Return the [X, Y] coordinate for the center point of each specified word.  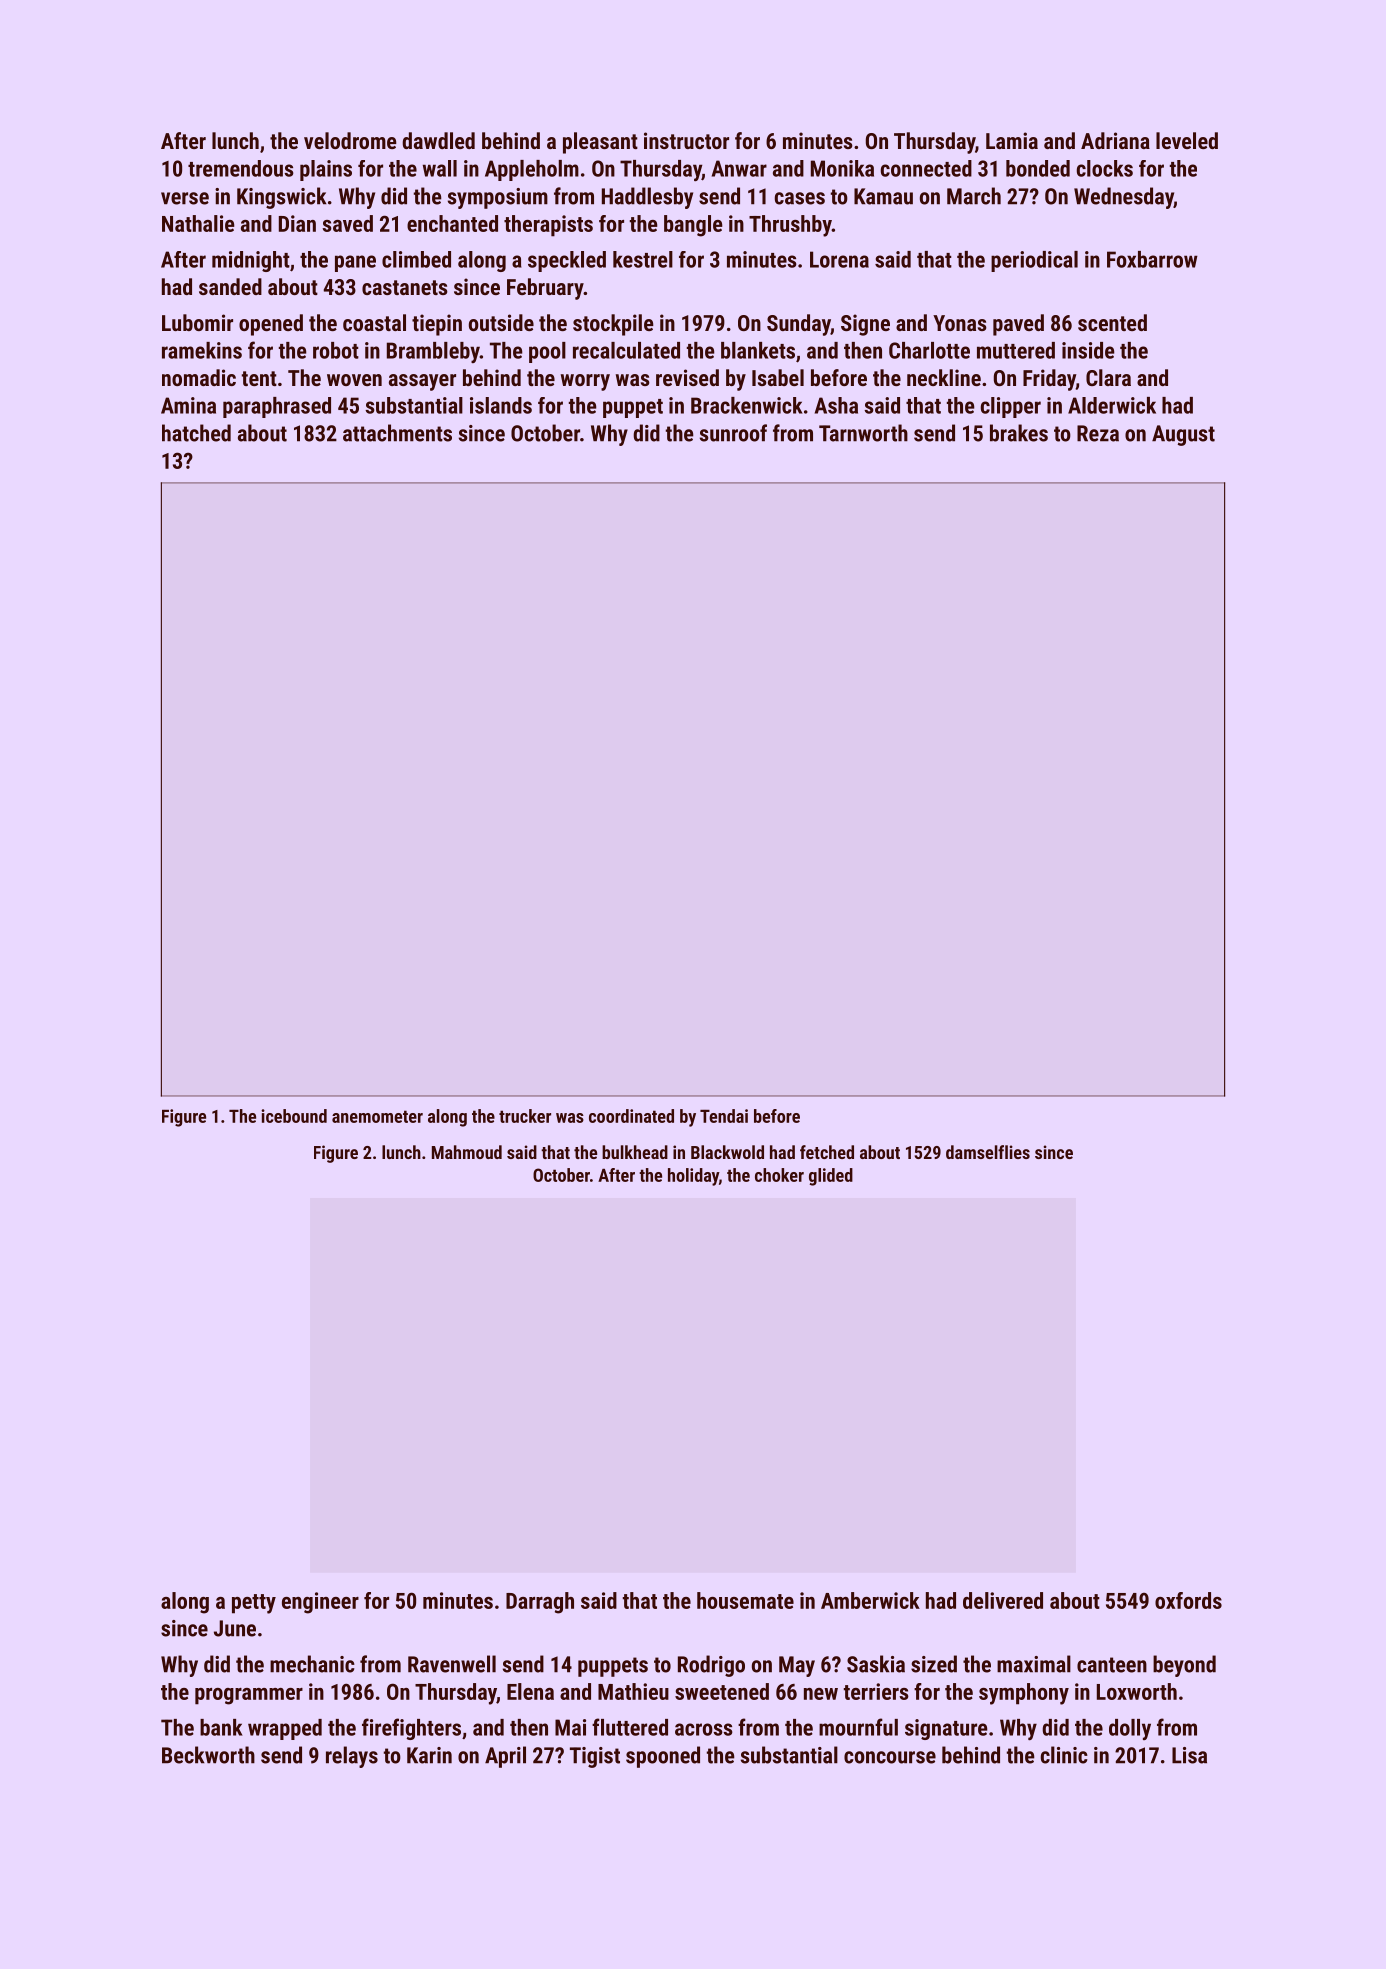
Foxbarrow [1152, 259]
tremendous [241, 168]
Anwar [739, 168]
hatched [196, 433]
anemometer [377, 1116]
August [1183, 435]
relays [352, 1757]
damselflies [988, 1152]
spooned [663, 1757]
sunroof [733, 433]
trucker [525, 1116]
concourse [890, 1757]
